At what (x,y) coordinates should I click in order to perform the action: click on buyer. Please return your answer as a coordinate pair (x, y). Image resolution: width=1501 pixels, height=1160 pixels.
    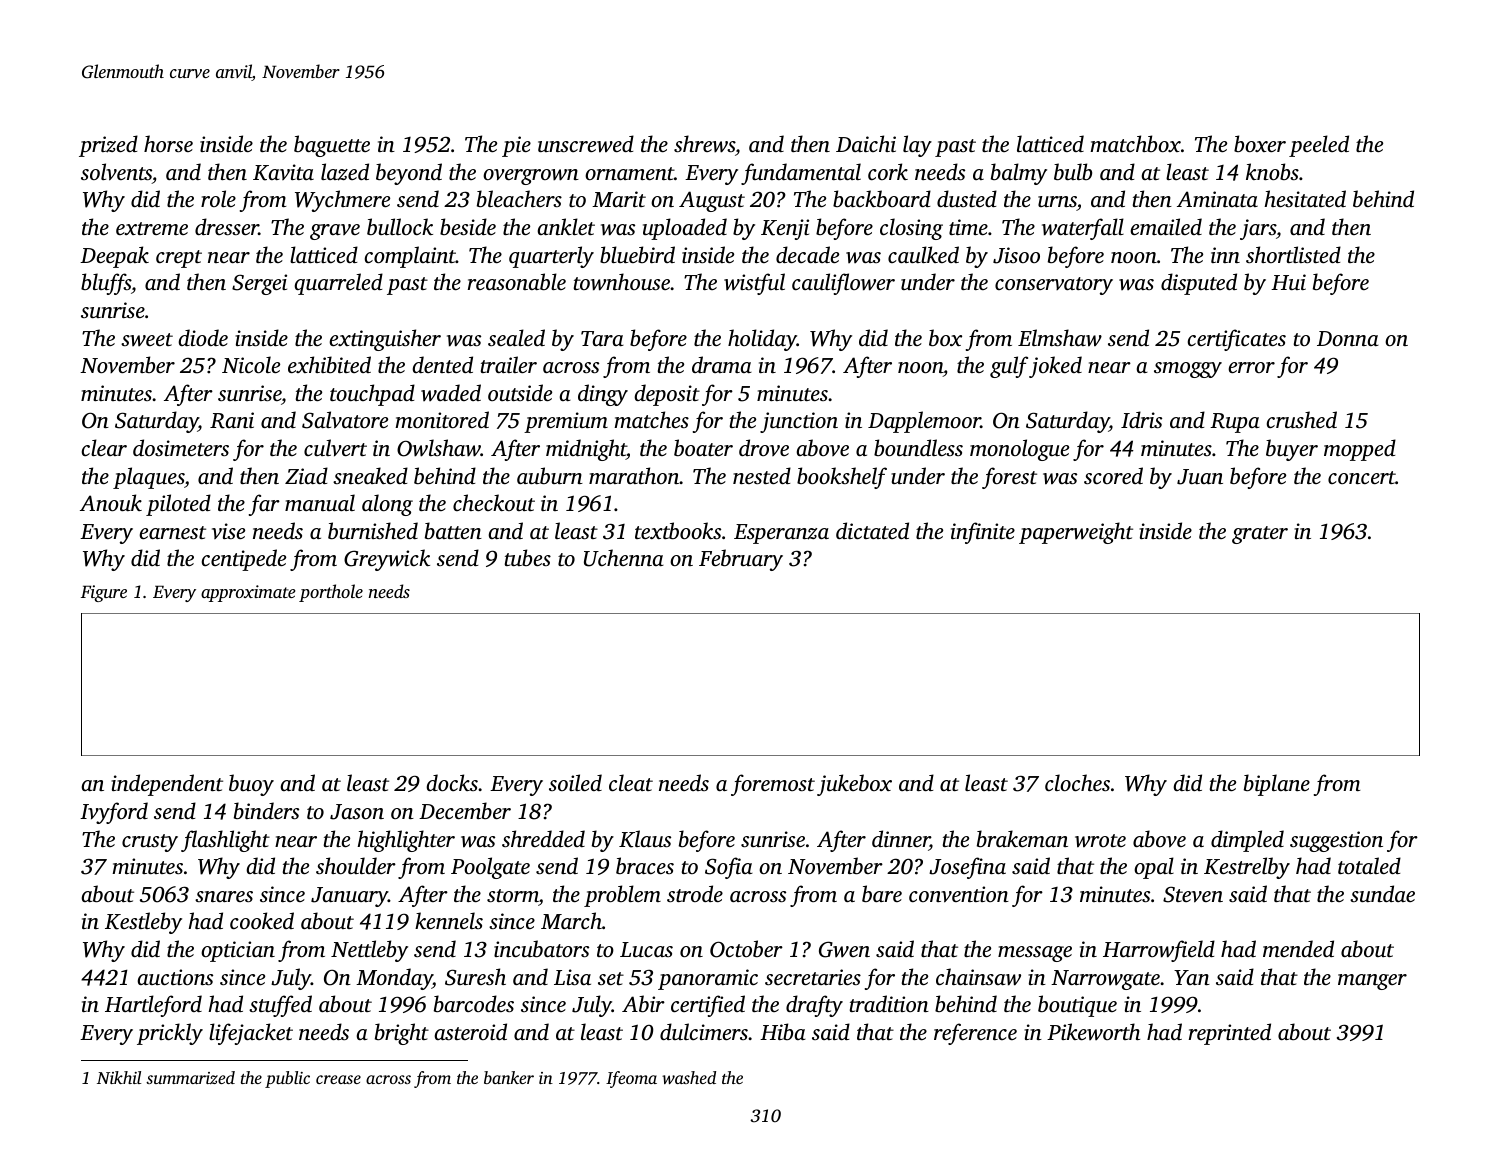
    Looking at the image, I should click on (1292, 450).
